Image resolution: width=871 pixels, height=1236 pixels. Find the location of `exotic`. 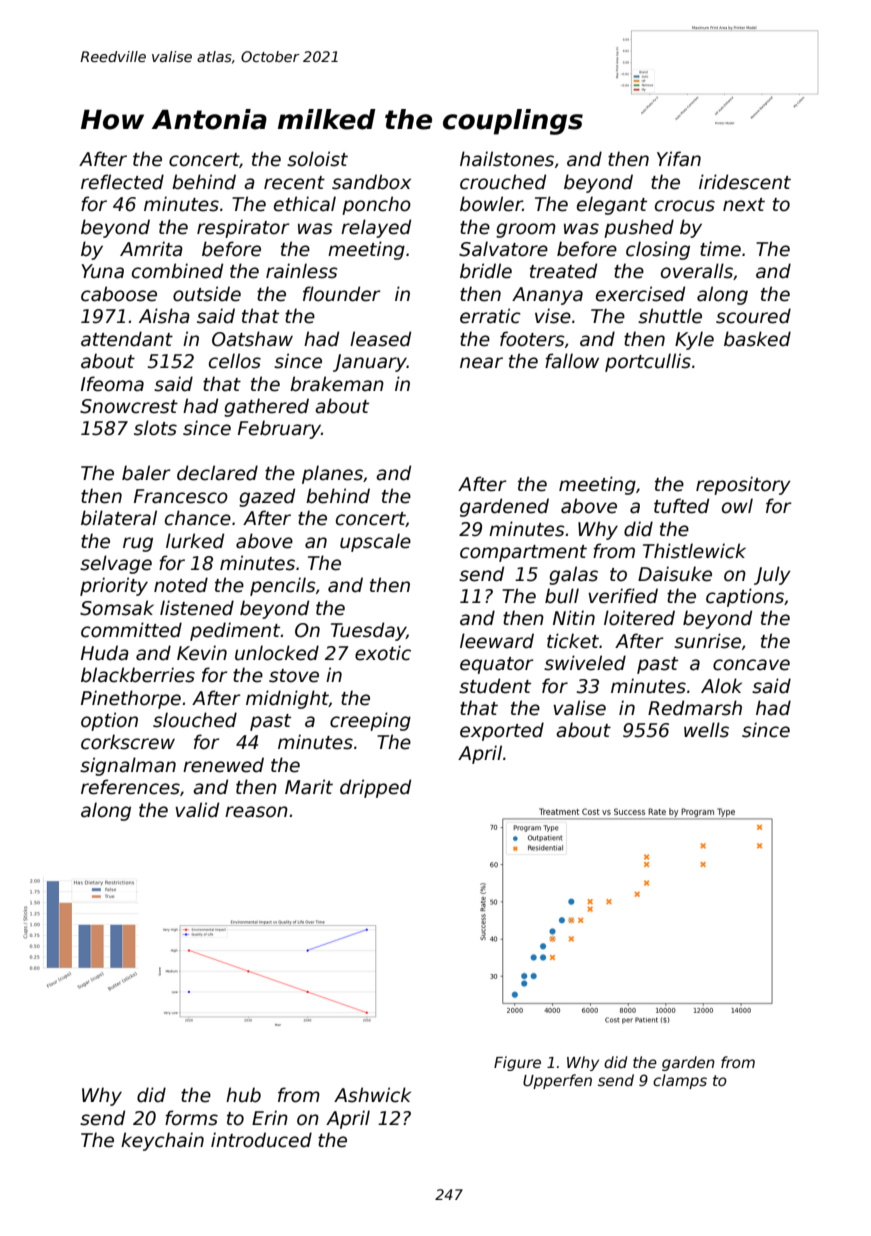

exotic is located at coordinates (383, 653).
